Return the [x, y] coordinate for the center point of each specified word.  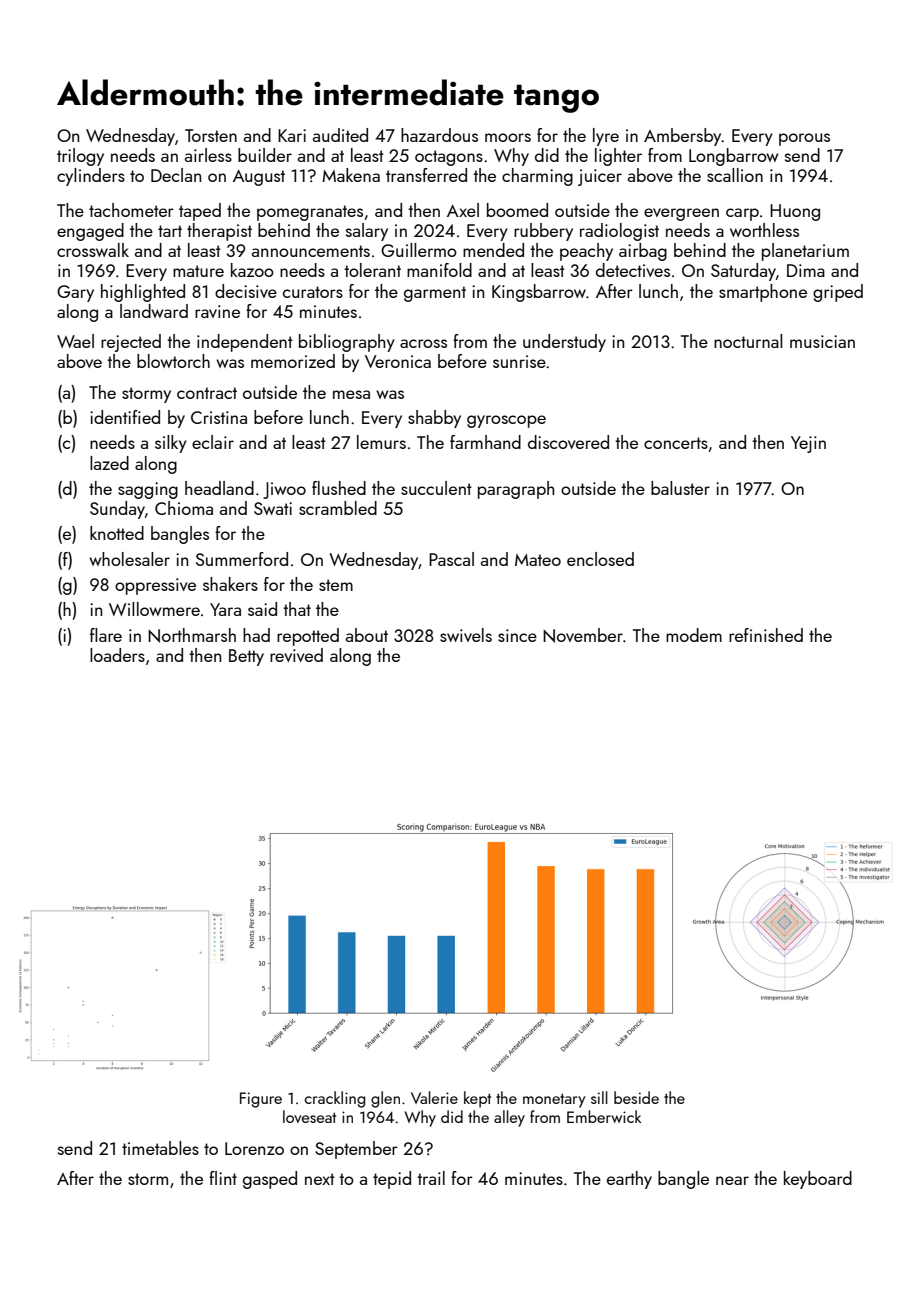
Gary [75, 293]
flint [223, 1178]
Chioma [184, 508]
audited [340, 135]
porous [804, 139]
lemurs [381, 442]
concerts [676, 443]
